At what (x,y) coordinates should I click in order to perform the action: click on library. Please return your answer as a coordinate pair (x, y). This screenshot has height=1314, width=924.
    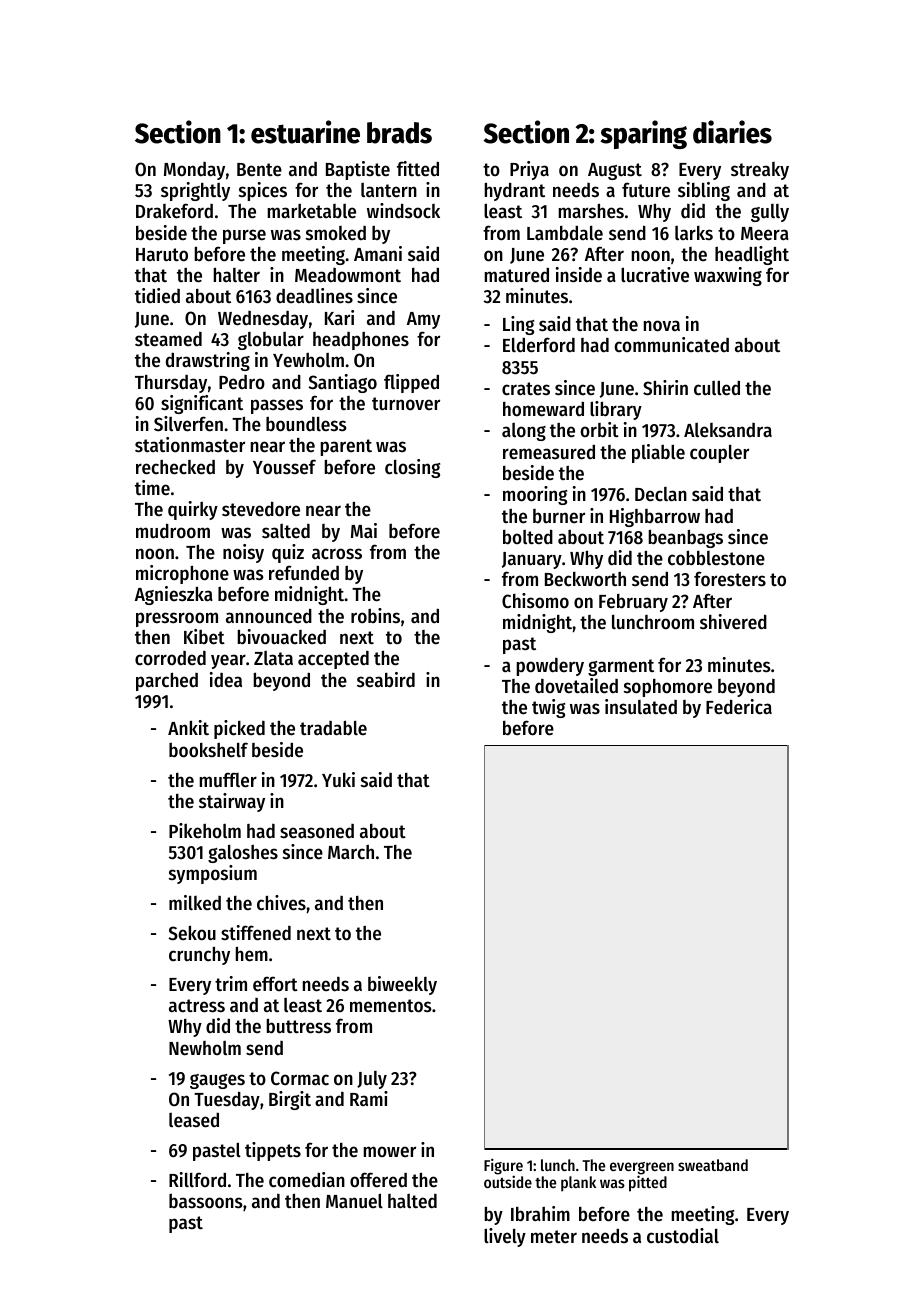
    Looking at the image, I should click on (616, 410).
